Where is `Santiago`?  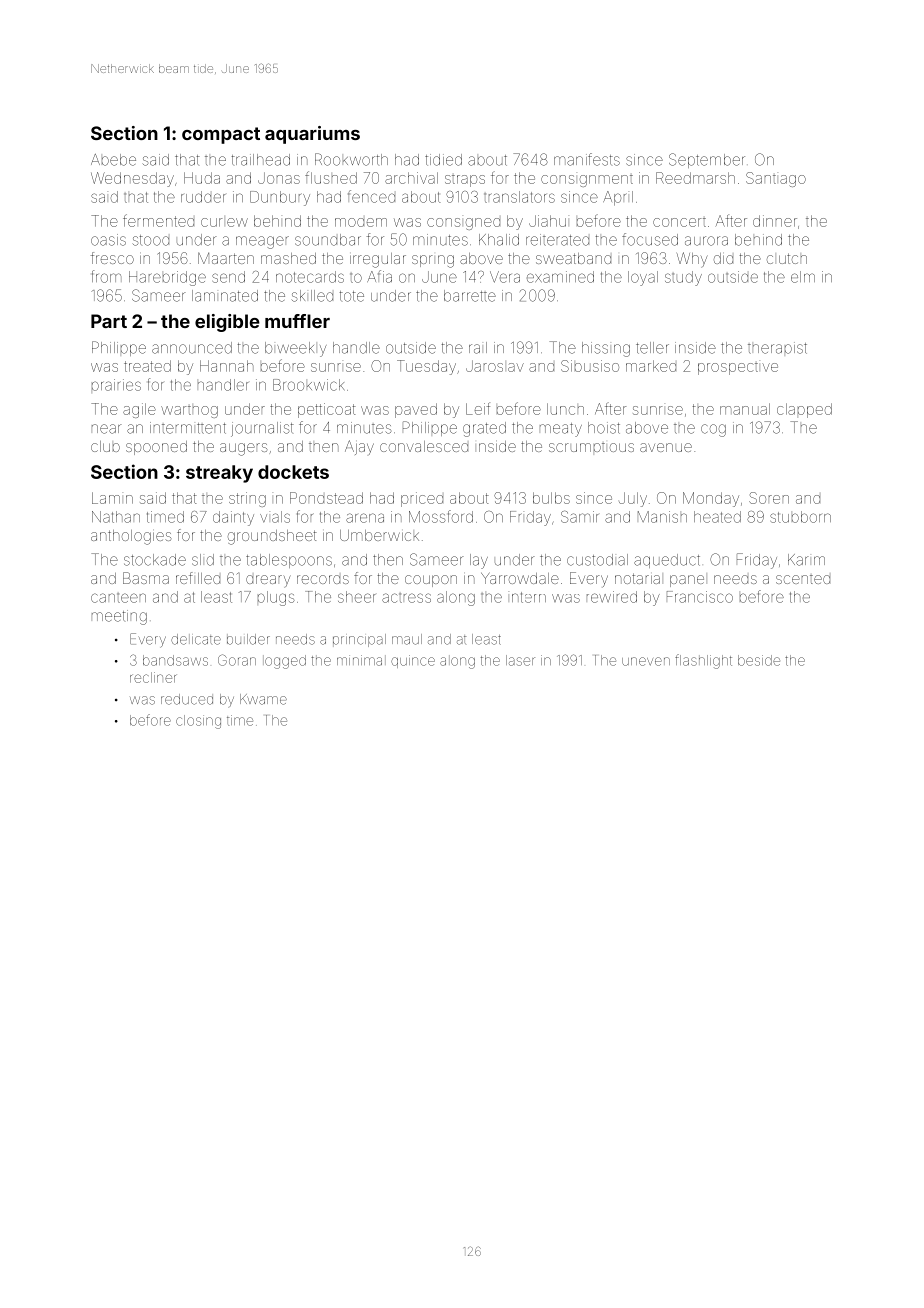
Santiago is located at coordinates (776, 179).
